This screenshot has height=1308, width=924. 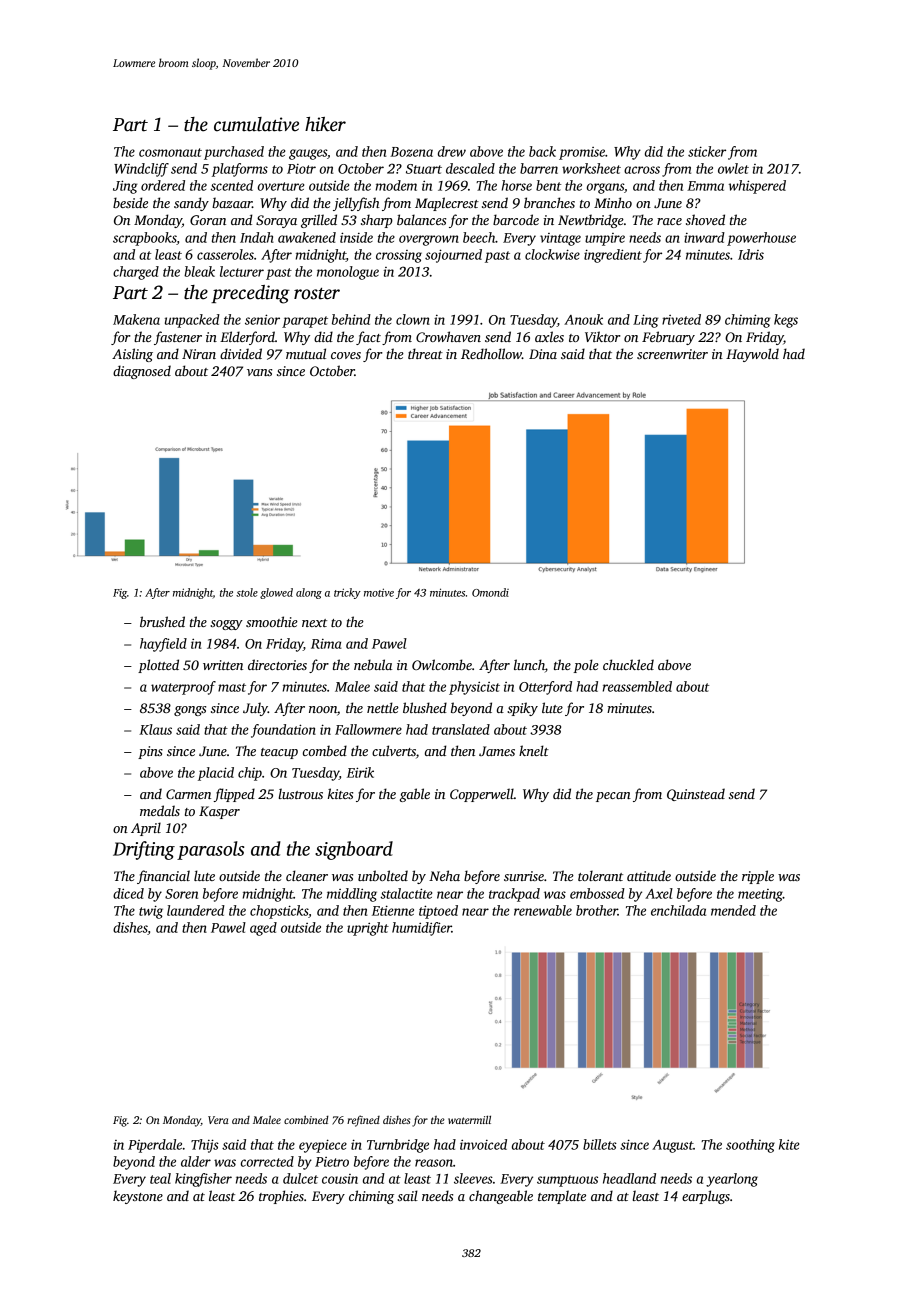 What do you see at coordinates (407, 1195) in the screenshot?
I see `sail` at bounding box center [407, 1195].
